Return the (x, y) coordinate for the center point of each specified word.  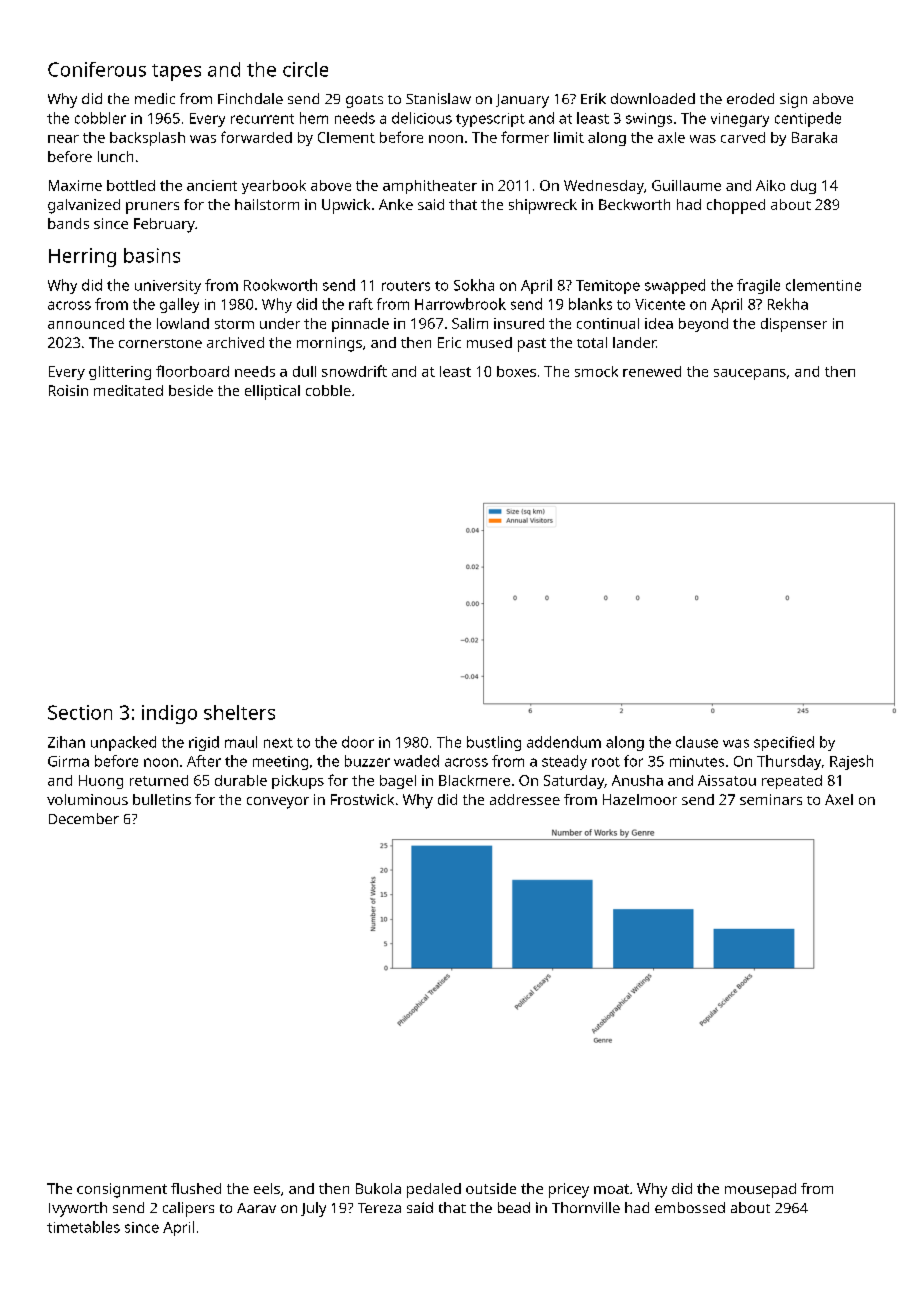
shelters (239, 712)
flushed (196, 1188)
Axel (839, 799)
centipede (808, 119)
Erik (593, 98)
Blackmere (474, 780)
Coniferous (97, 69)
